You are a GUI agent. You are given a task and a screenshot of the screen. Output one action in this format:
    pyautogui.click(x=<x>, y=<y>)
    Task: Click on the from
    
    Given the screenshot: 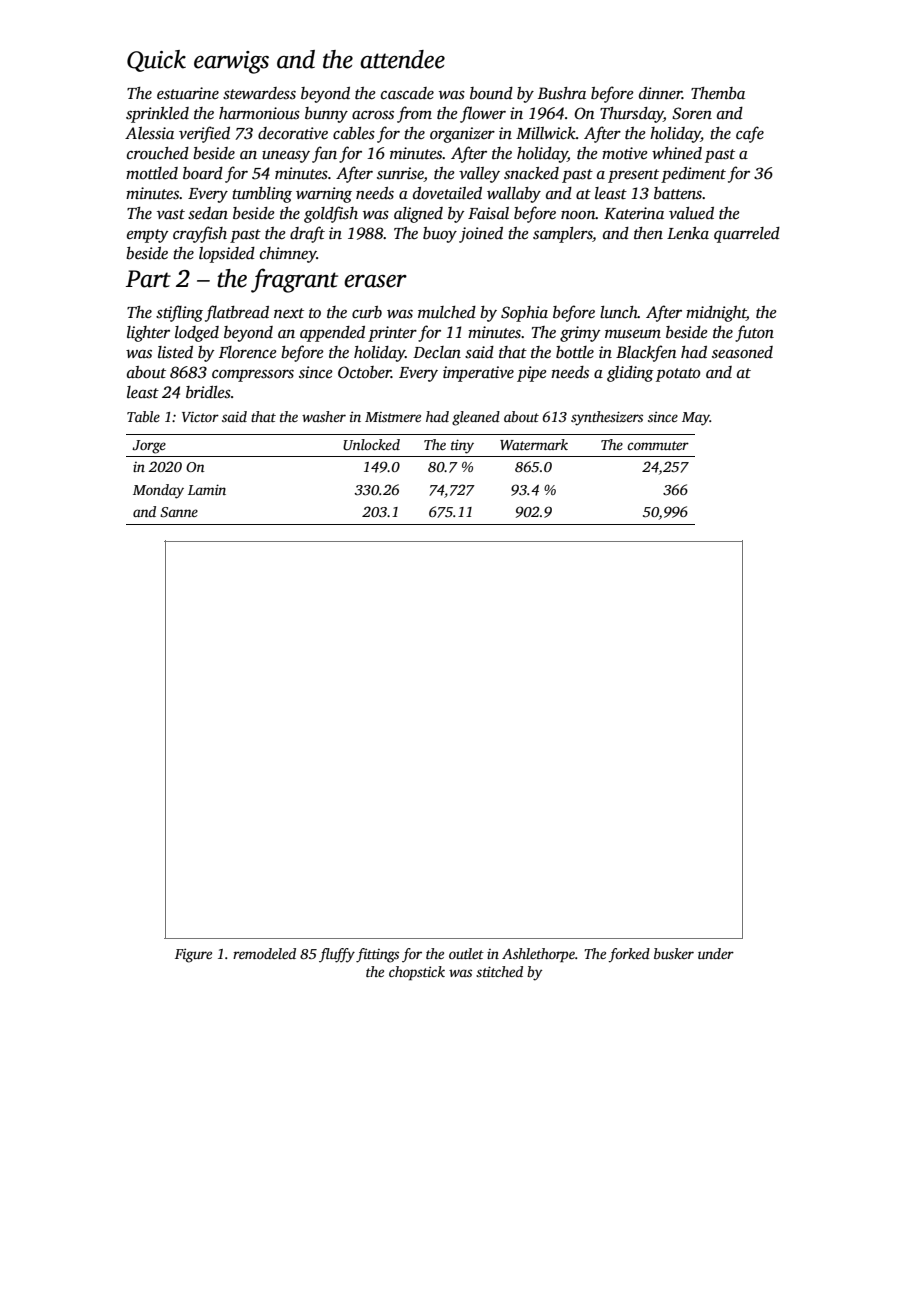 What is the action you would take?
    pyautogui.click(x=414, y=114)
